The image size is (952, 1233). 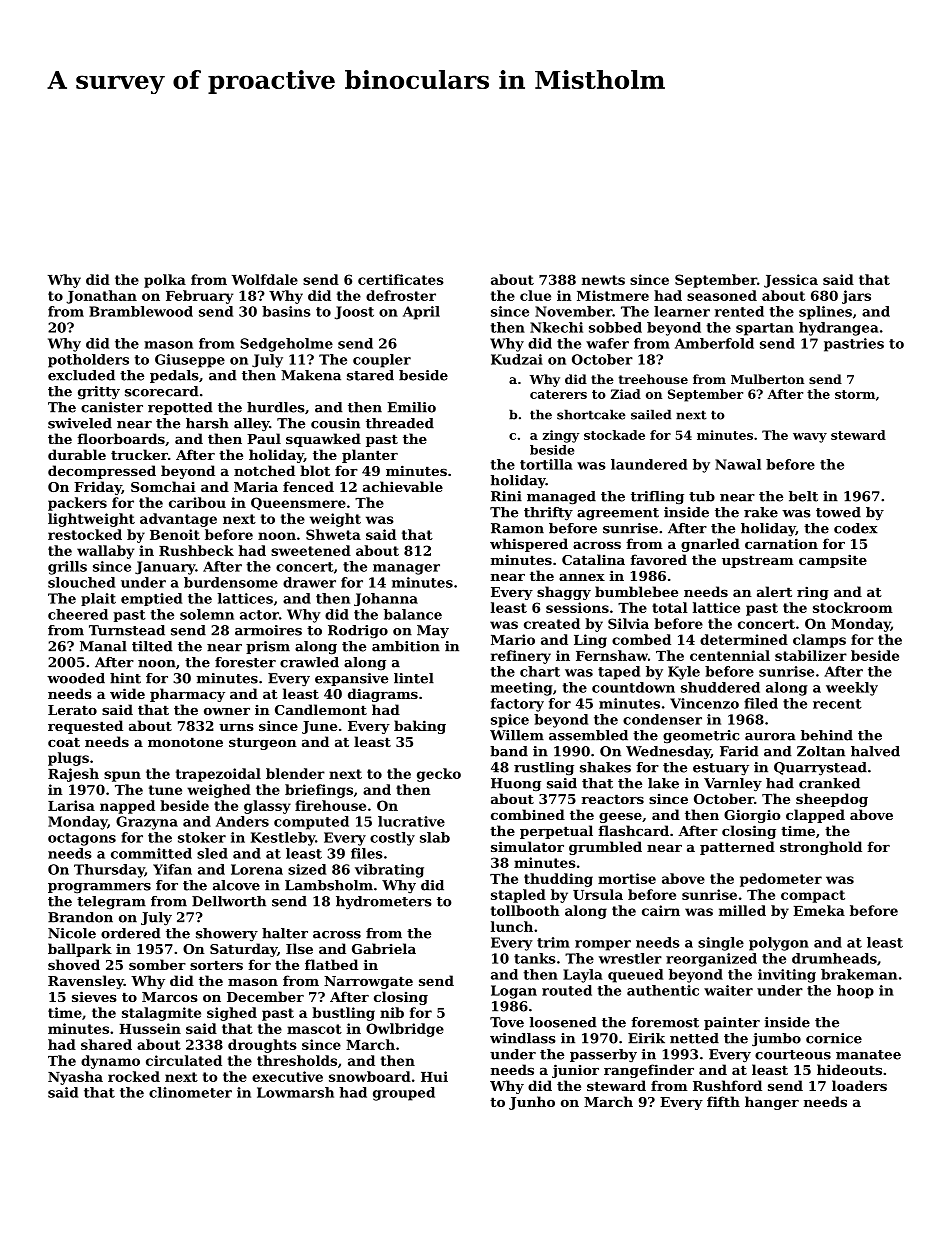 What do you see at coordinates (75, 1078) in the screenshot?
I see `Nyasha` at bounding box center [75, 1078].
